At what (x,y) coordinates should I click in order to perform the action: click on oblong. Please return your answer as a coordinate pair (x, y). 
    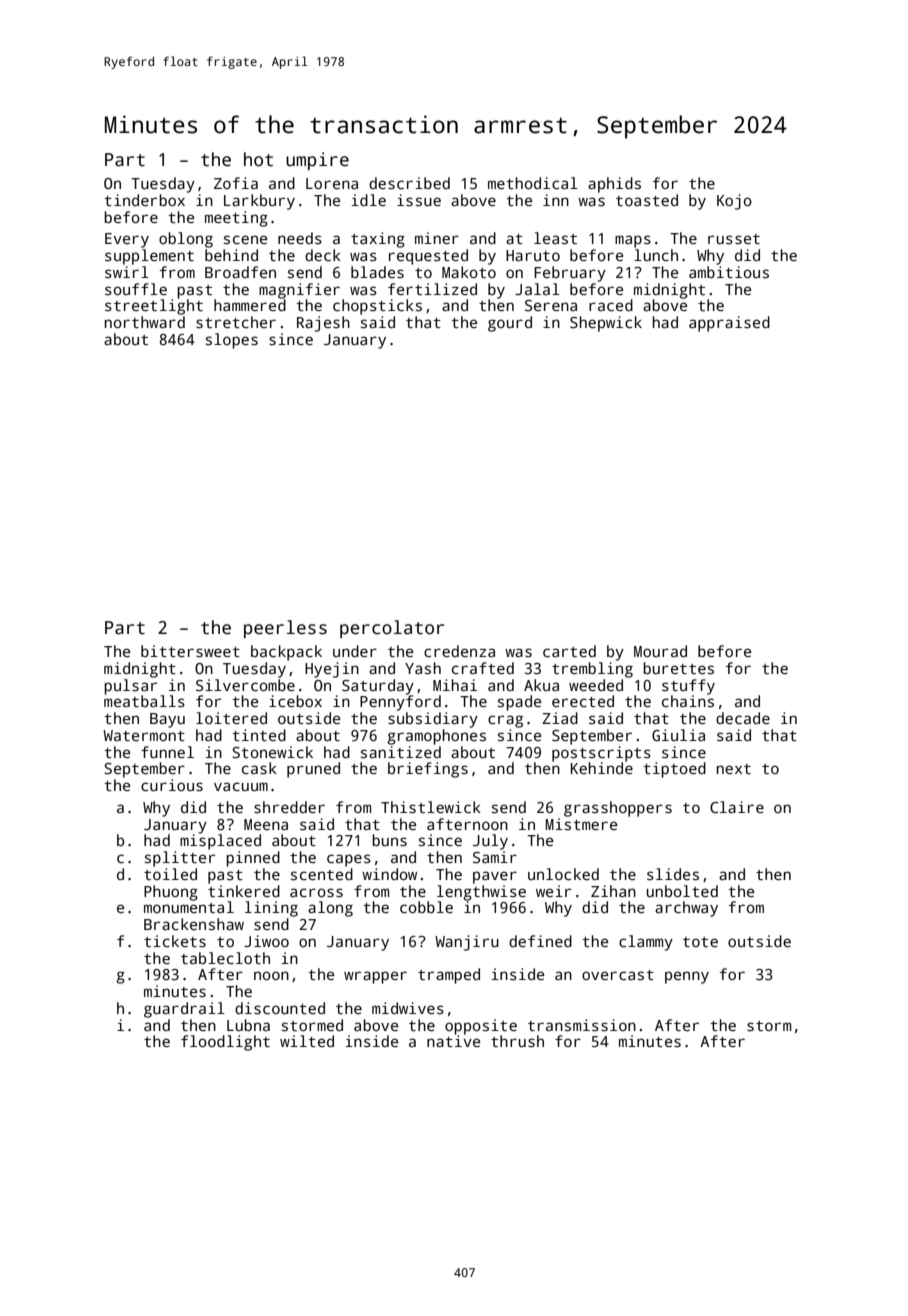
    Looking at the image, I should click on (186, 240).
